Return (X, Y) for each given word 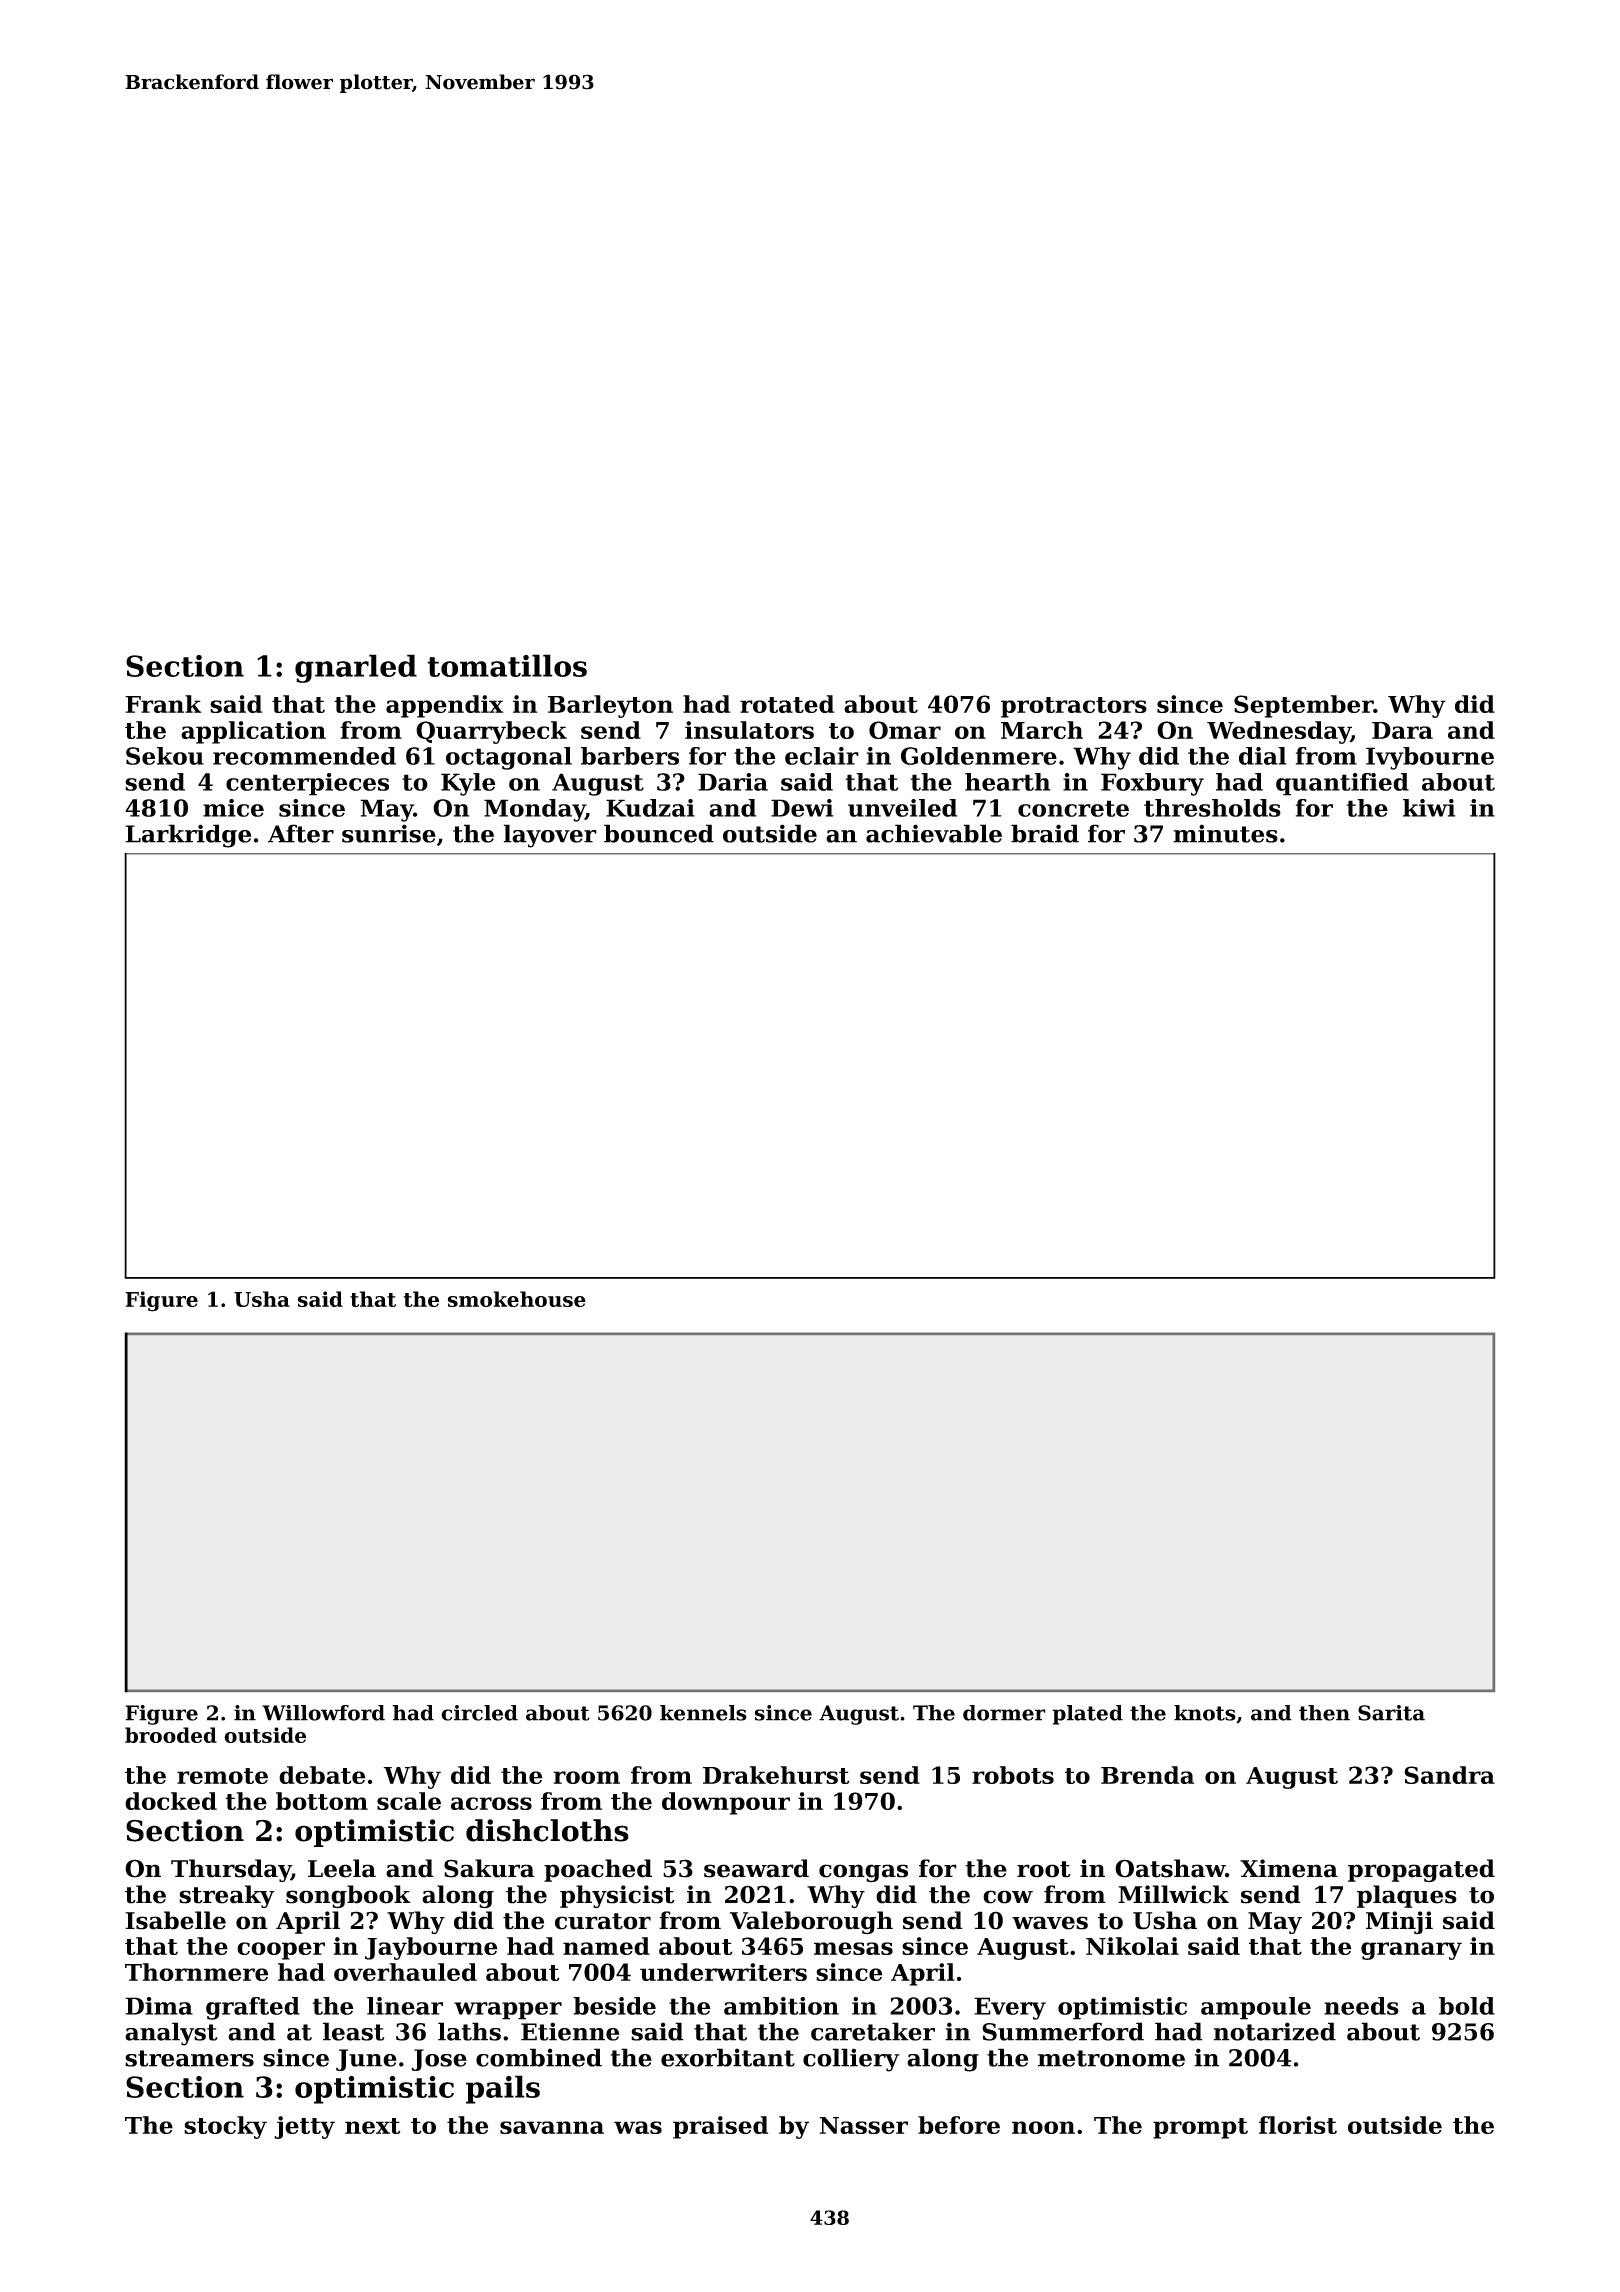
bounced (659, 833)
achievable (934, 833)
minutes (1225, 833)
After (301, 833)
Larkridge (188, 836)
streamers (189, 2058)
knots (1205, 1713)
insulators (749, 730)
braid (1045, 833)
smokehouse (517, 1299)
